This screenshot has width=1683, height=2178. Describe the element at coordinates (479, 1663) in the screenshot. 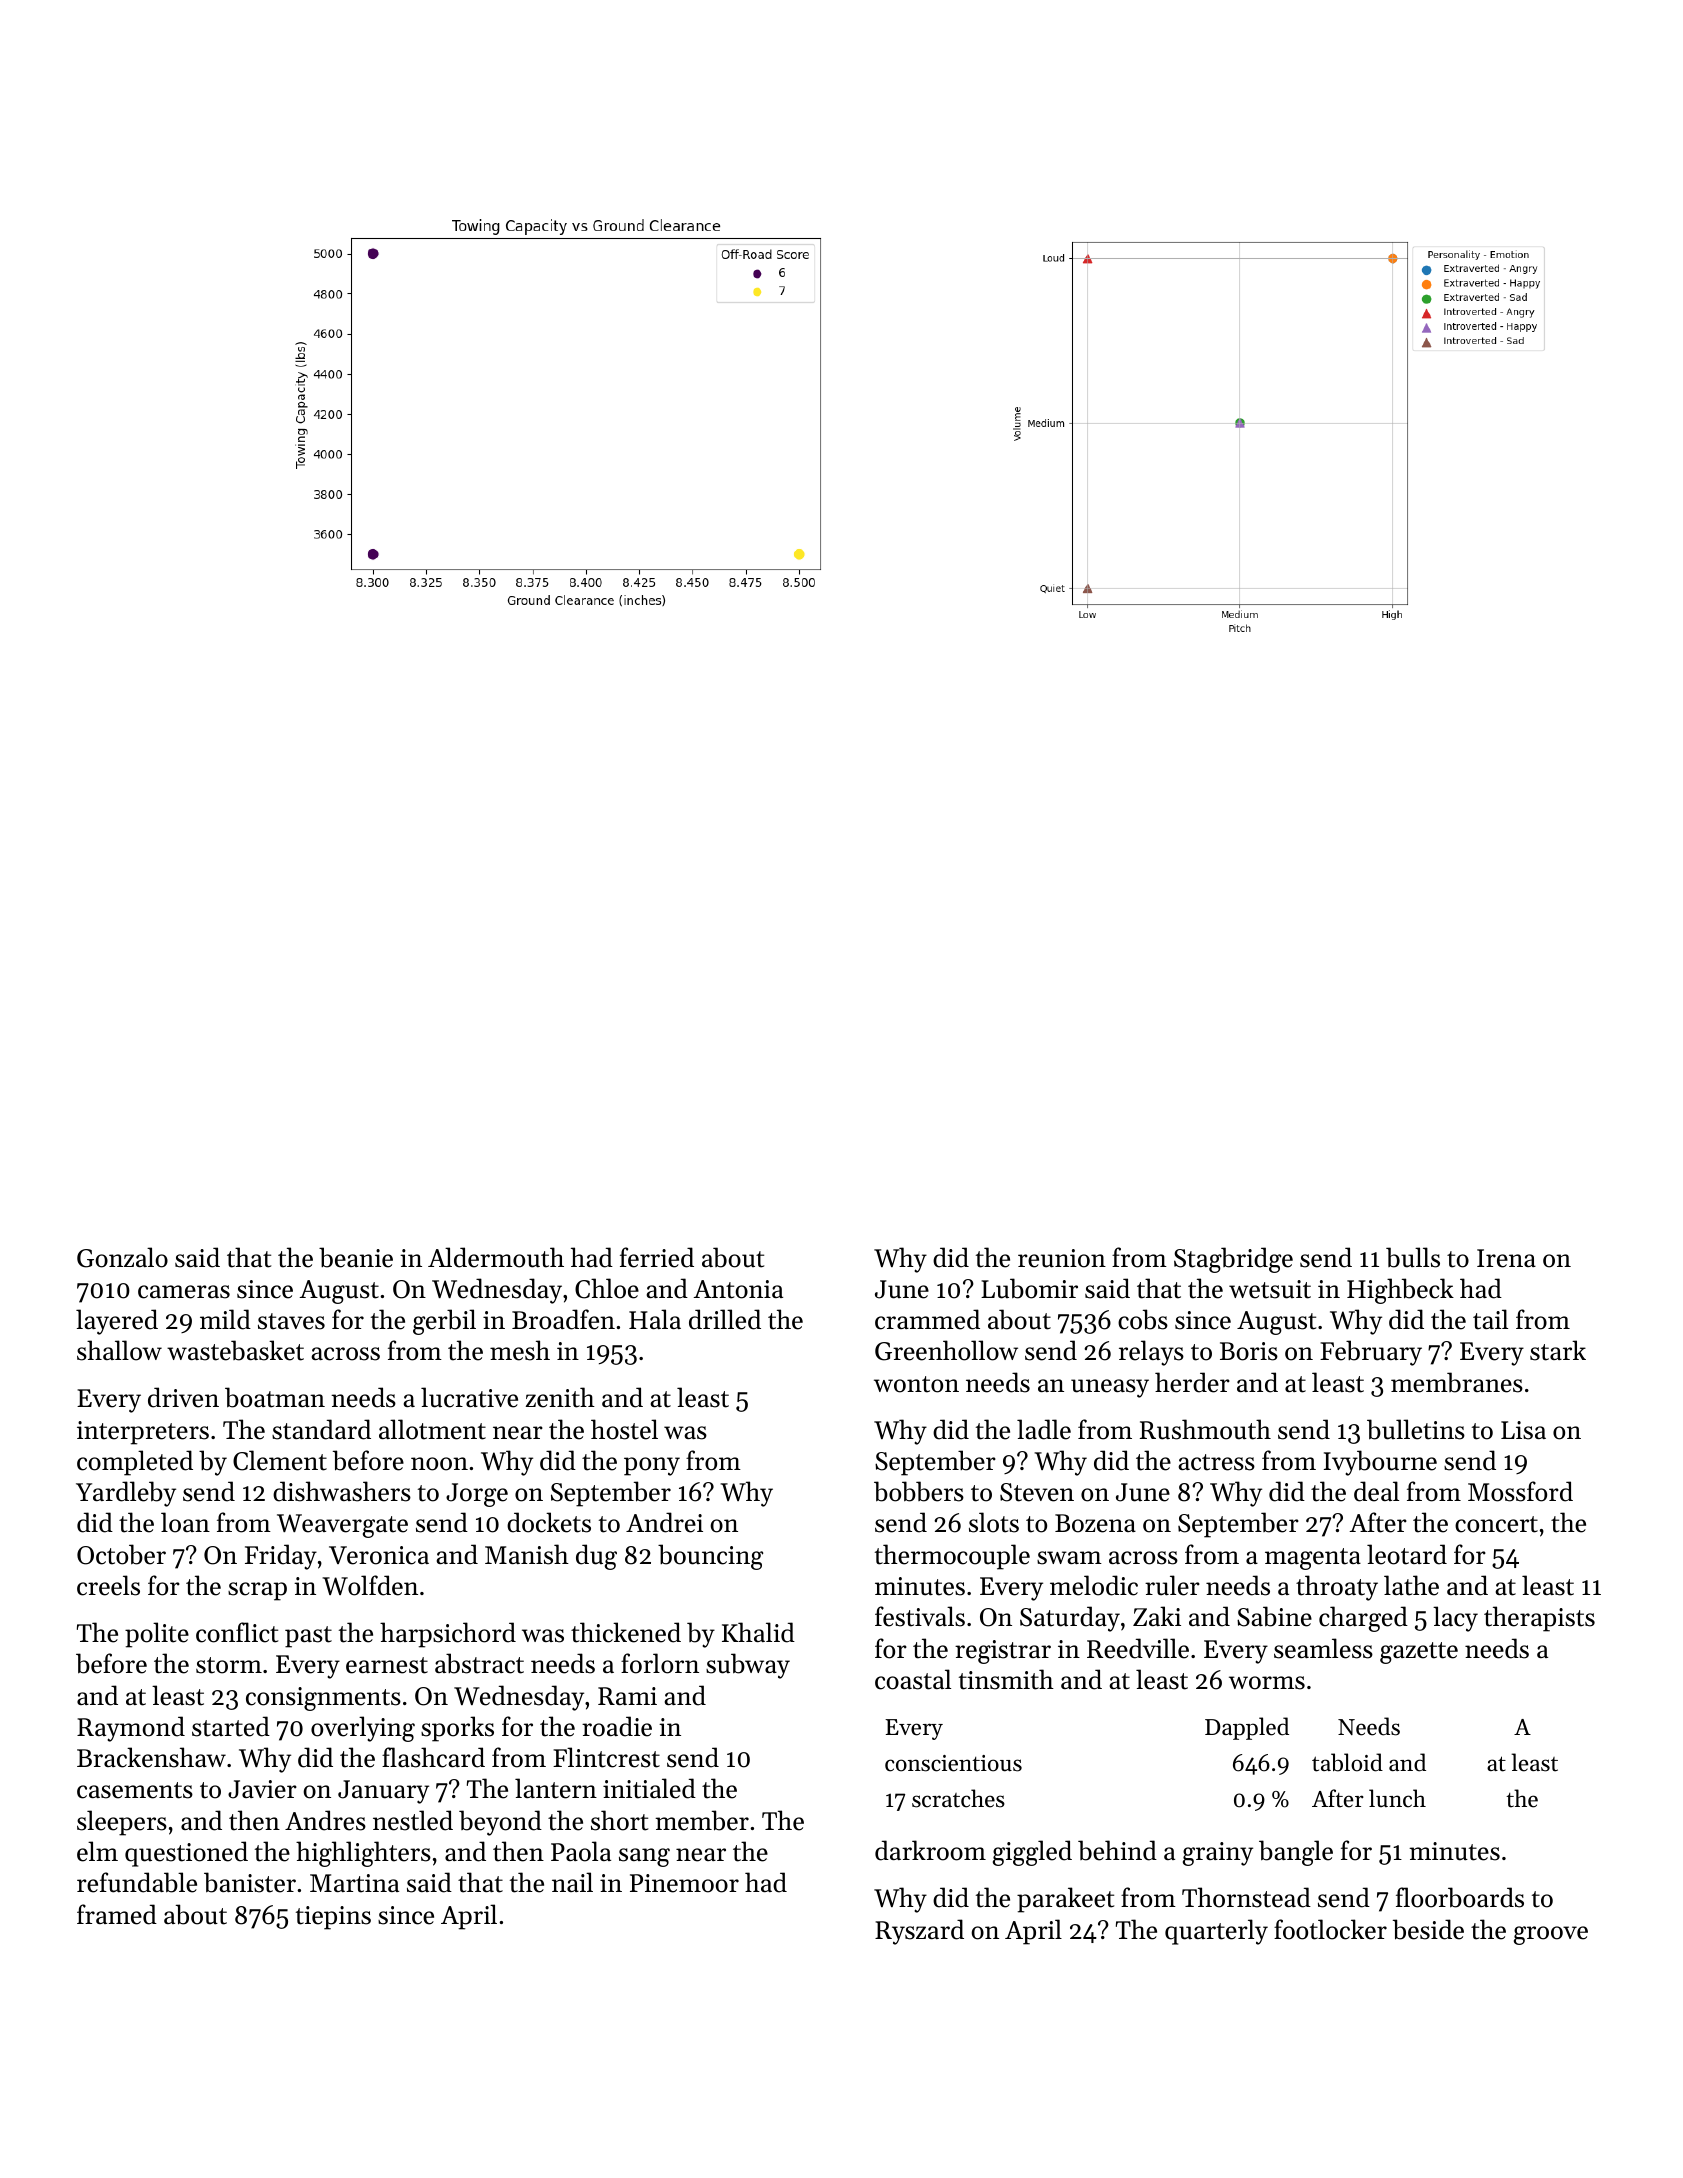

I see `abstract` at that location.
